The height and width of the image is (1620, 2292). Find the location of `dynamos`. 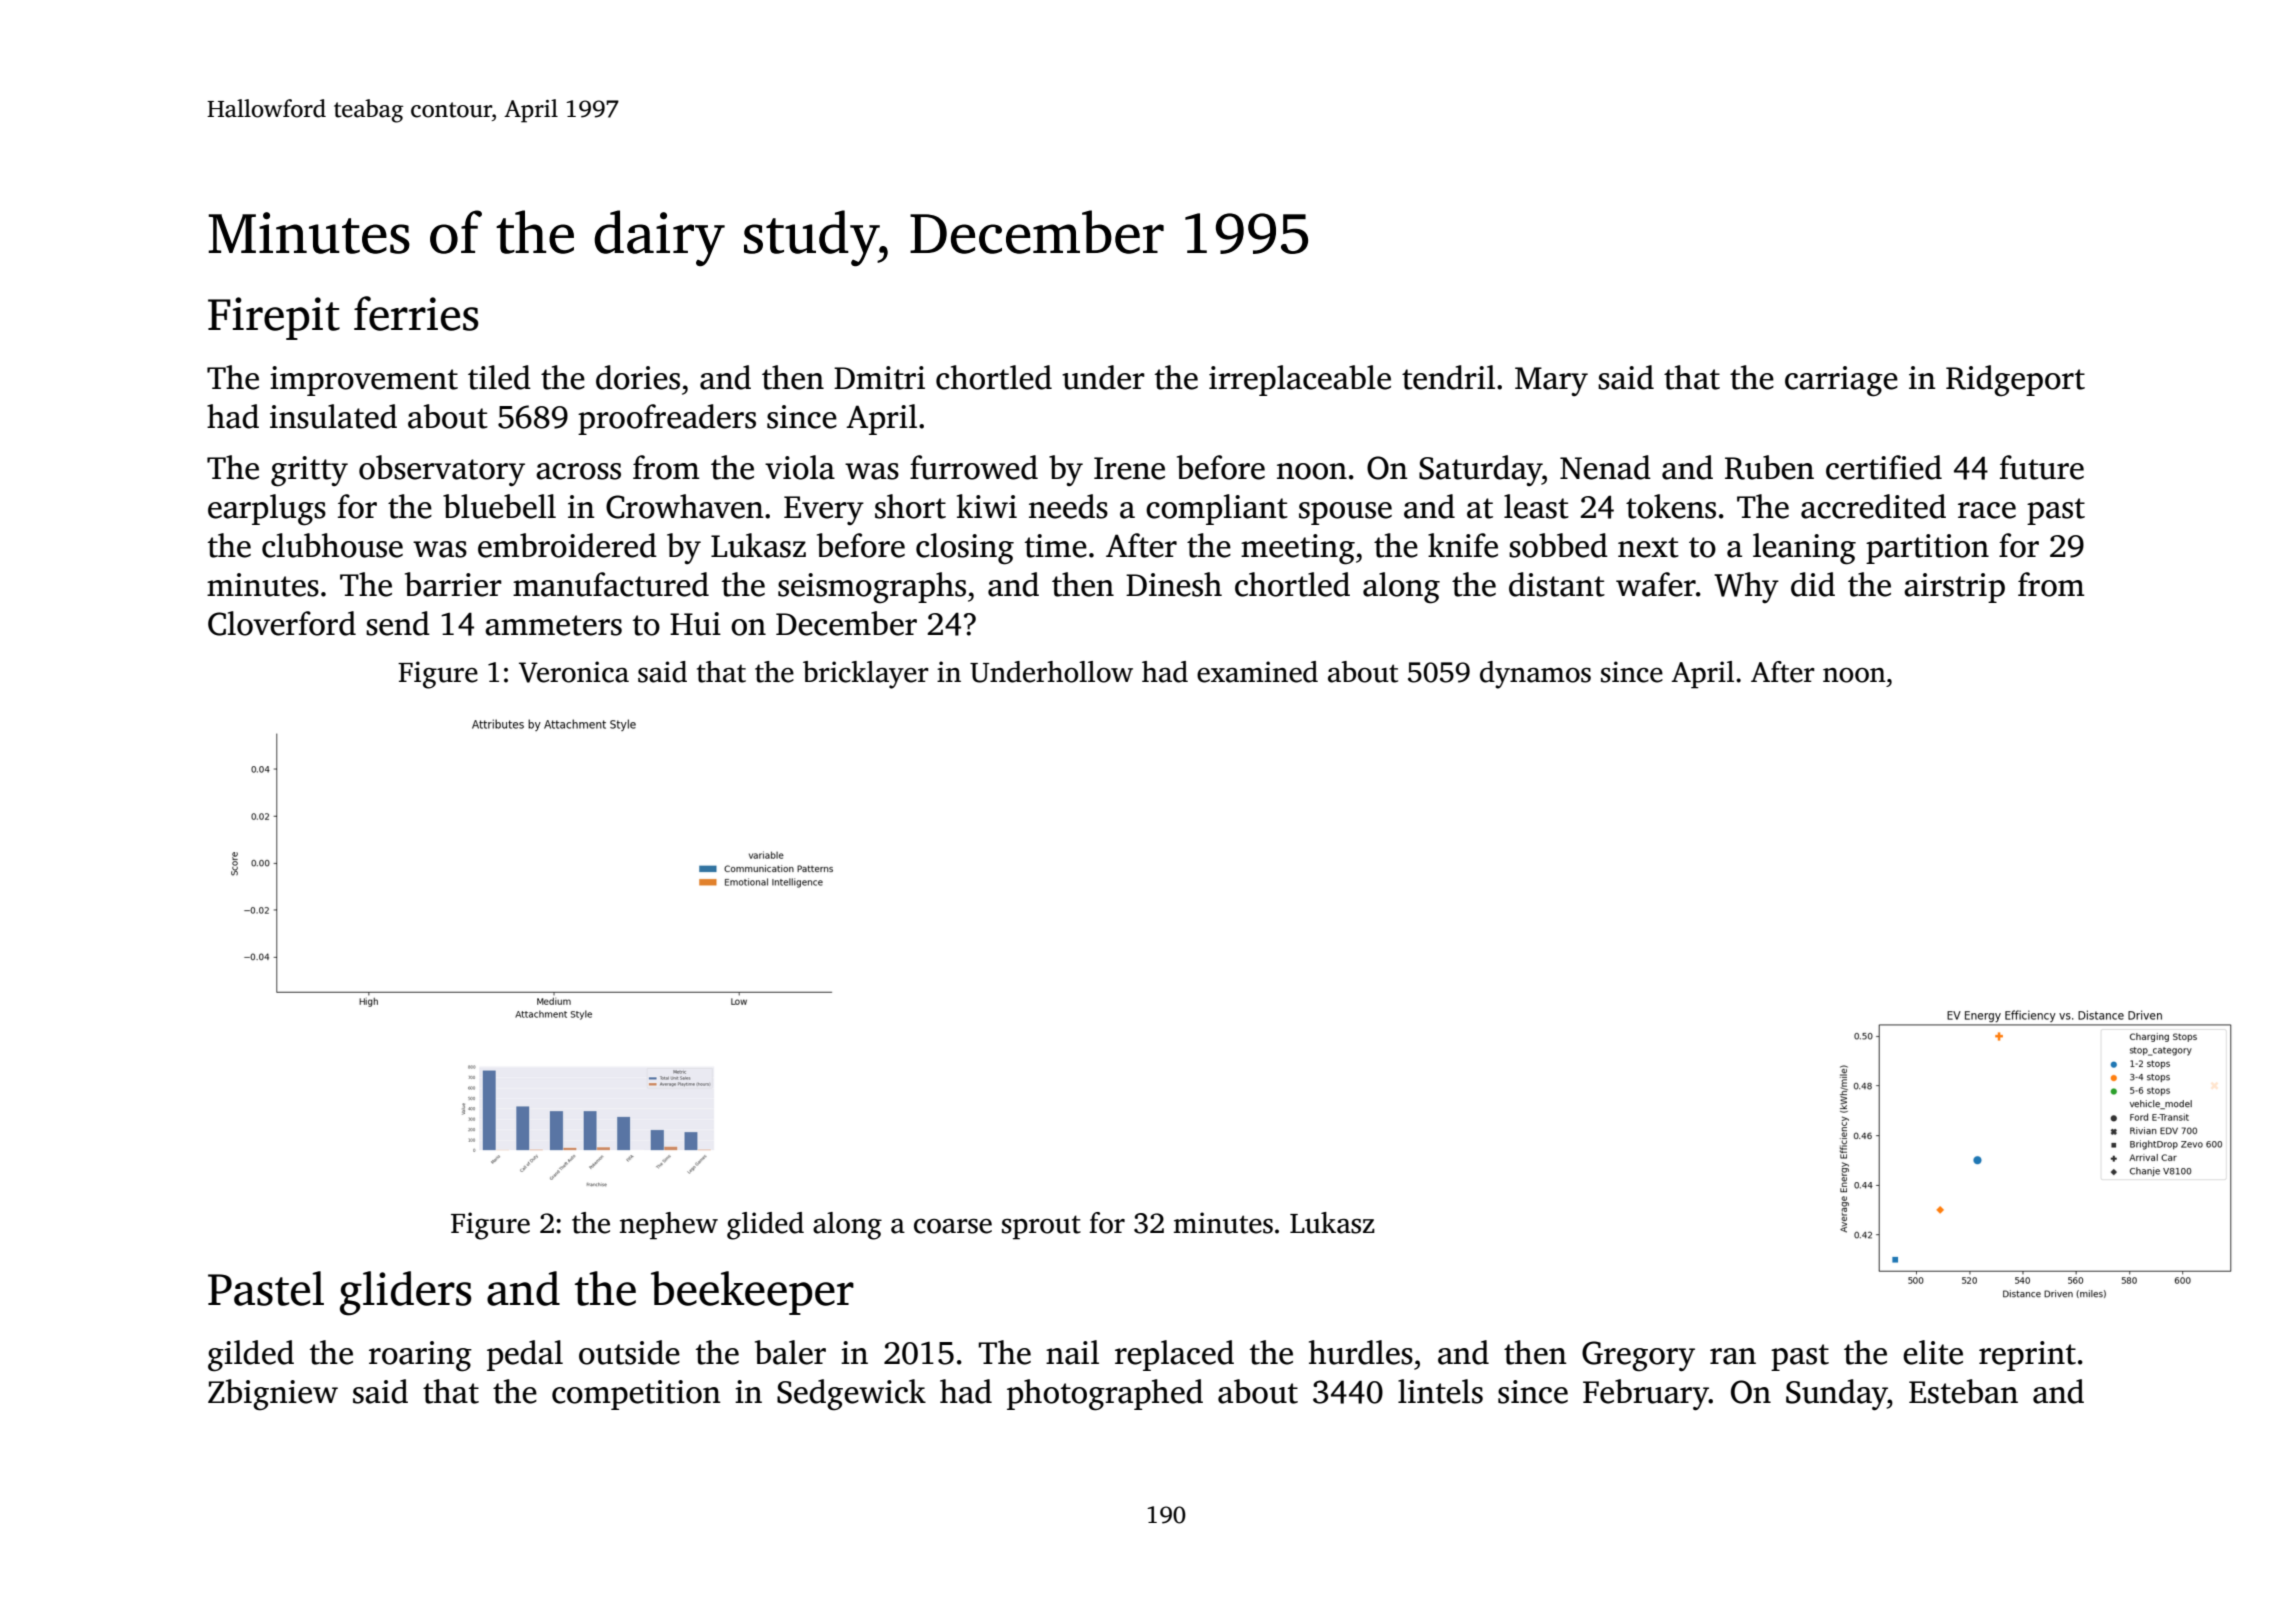

dynamos is located at coordinates (1535, 675).
